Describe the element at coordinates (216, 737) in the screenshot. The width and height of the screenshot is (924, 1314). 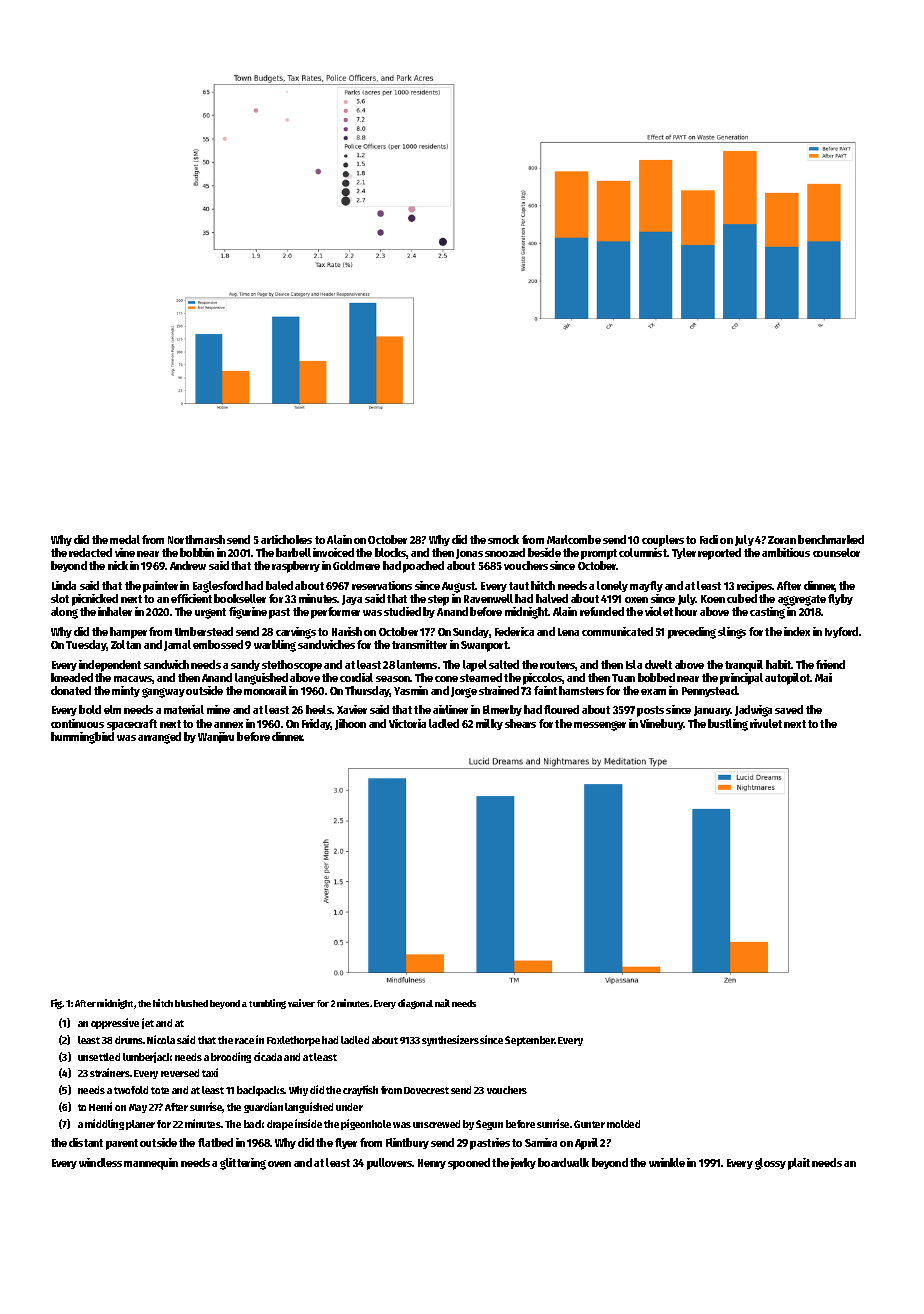
I see `Wanjiru` at that location.
